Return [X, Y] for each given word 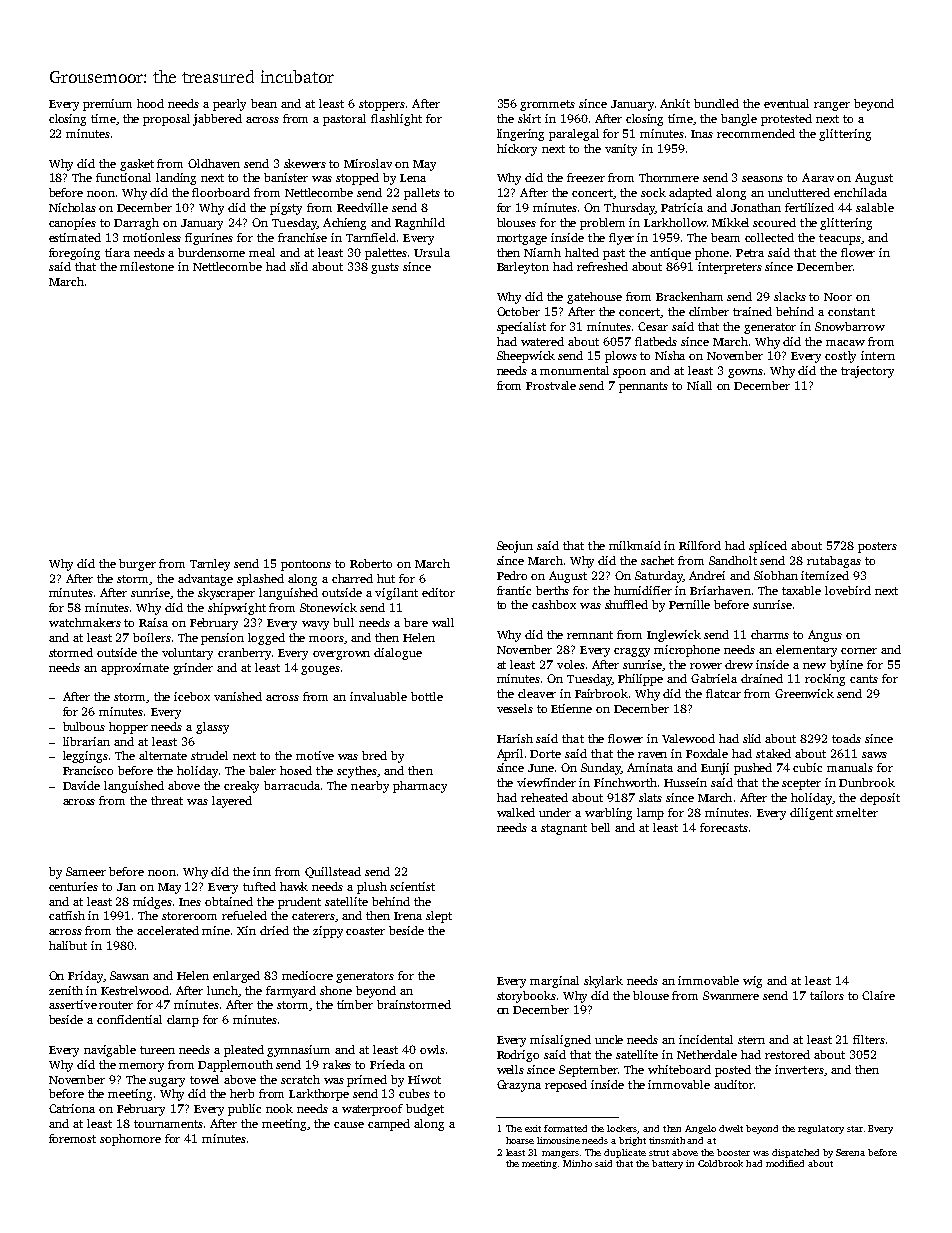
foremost [72, 1138]
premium [107, 105]
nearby [370, 787]
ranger [832, 106]
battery [667, 1164]
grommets [547, 105]
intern [878, 355]
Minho [577, 1163]
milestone [147, 266]
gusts [385, 268]
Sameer [86, 871]
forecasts [724, 827]
